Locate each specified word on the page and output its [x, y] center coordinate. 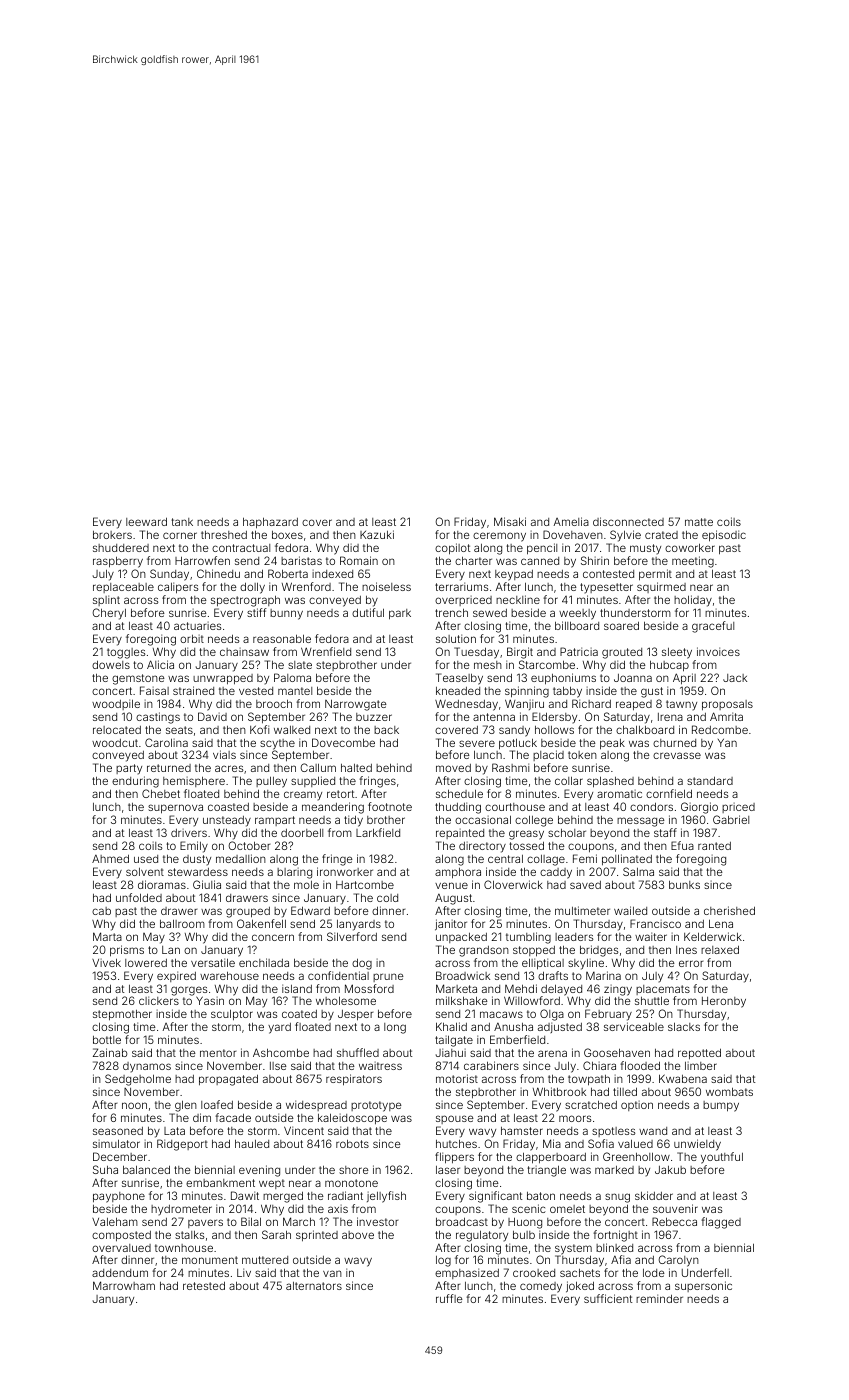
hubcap [669, 666]
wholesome [346, 1000]
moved [453, 768]
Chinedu [218, 573]
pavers [205, 1223]
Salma [638, 871]
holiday [693, 601]
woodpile [116, 704]
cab [101, 911]
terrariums [461, 586]
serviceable [634, 1026]
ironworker [345, 871]
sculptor [232, 1014]
